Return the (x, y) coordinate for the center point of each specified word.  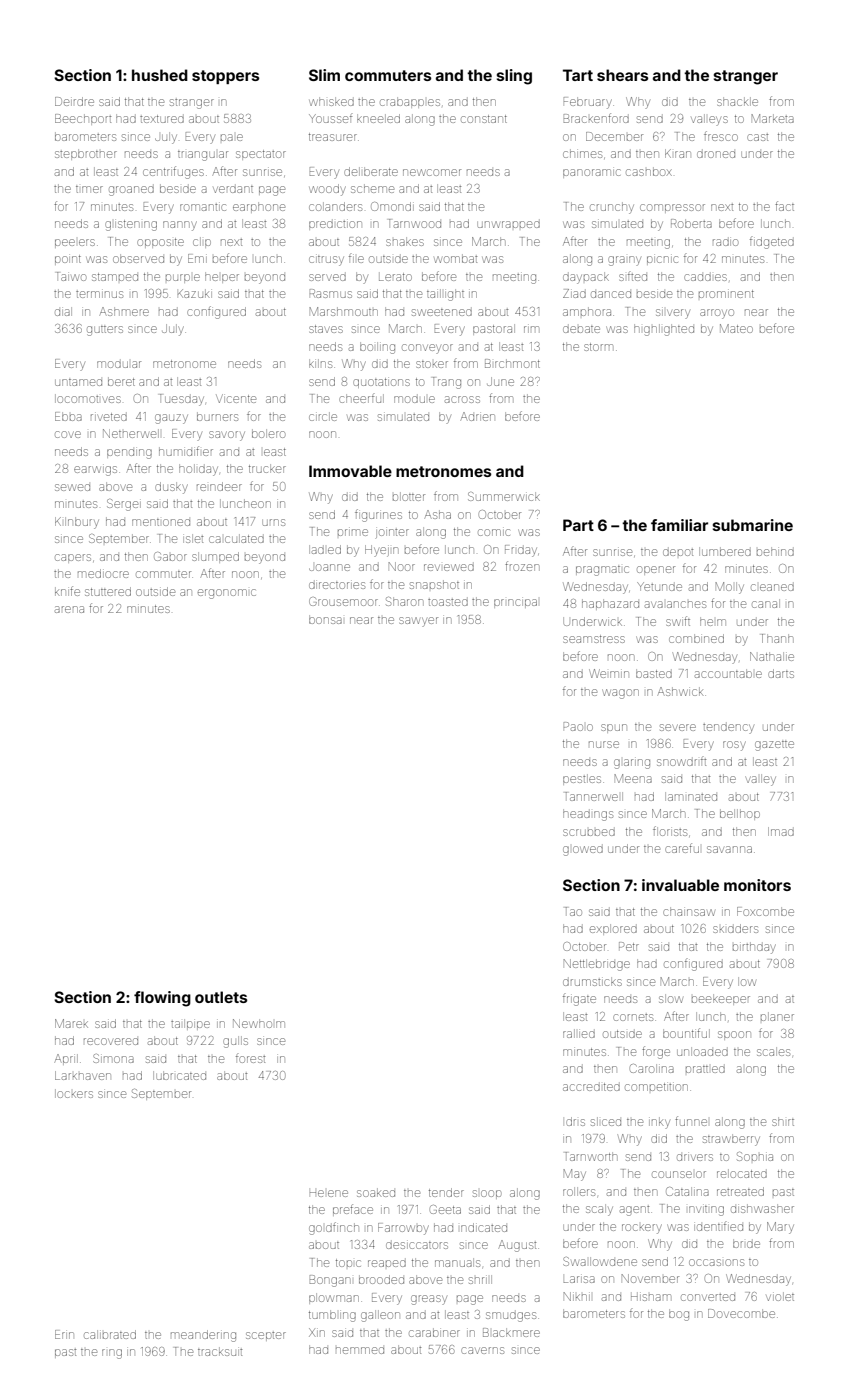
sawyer (418, 622)
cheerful (361, 398)
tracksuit (220, 1351)
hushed (160, 75)
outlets (221, 997)
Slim (324, 75)
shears (622, 75)
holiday (198, 470)
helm (713, 621)
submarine (753, 525)
